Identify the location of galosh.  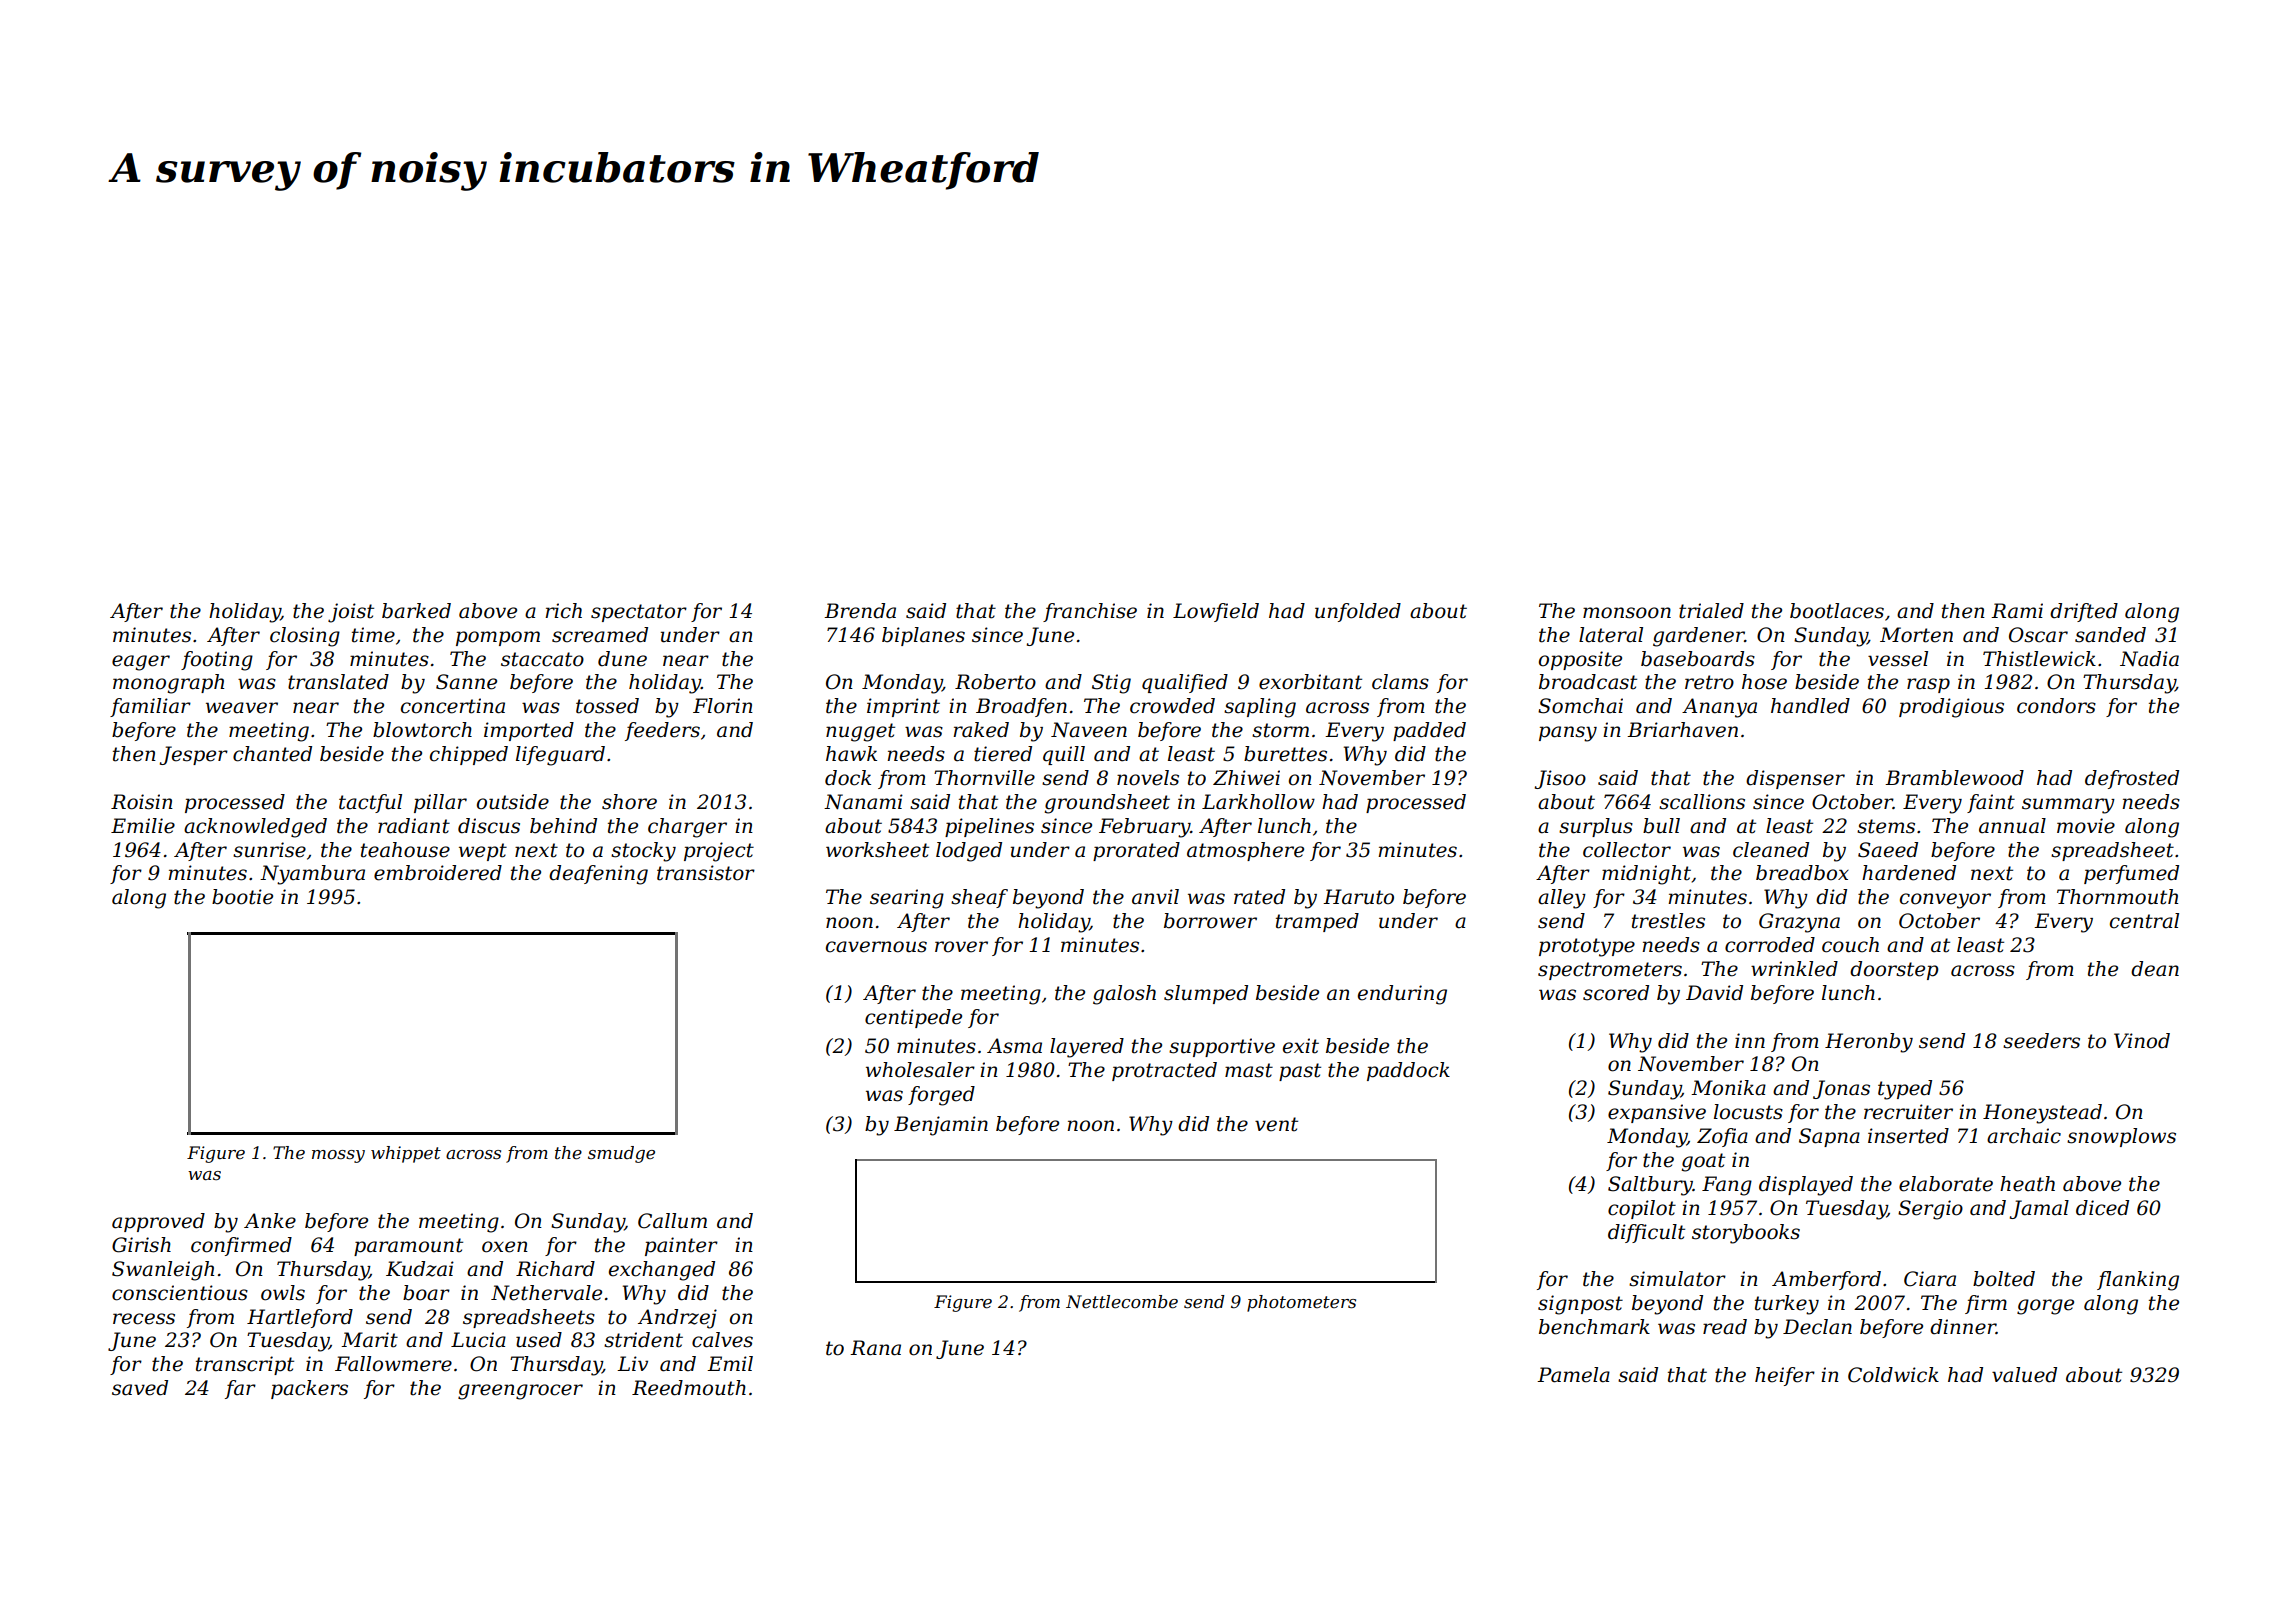
(1124, 995).
